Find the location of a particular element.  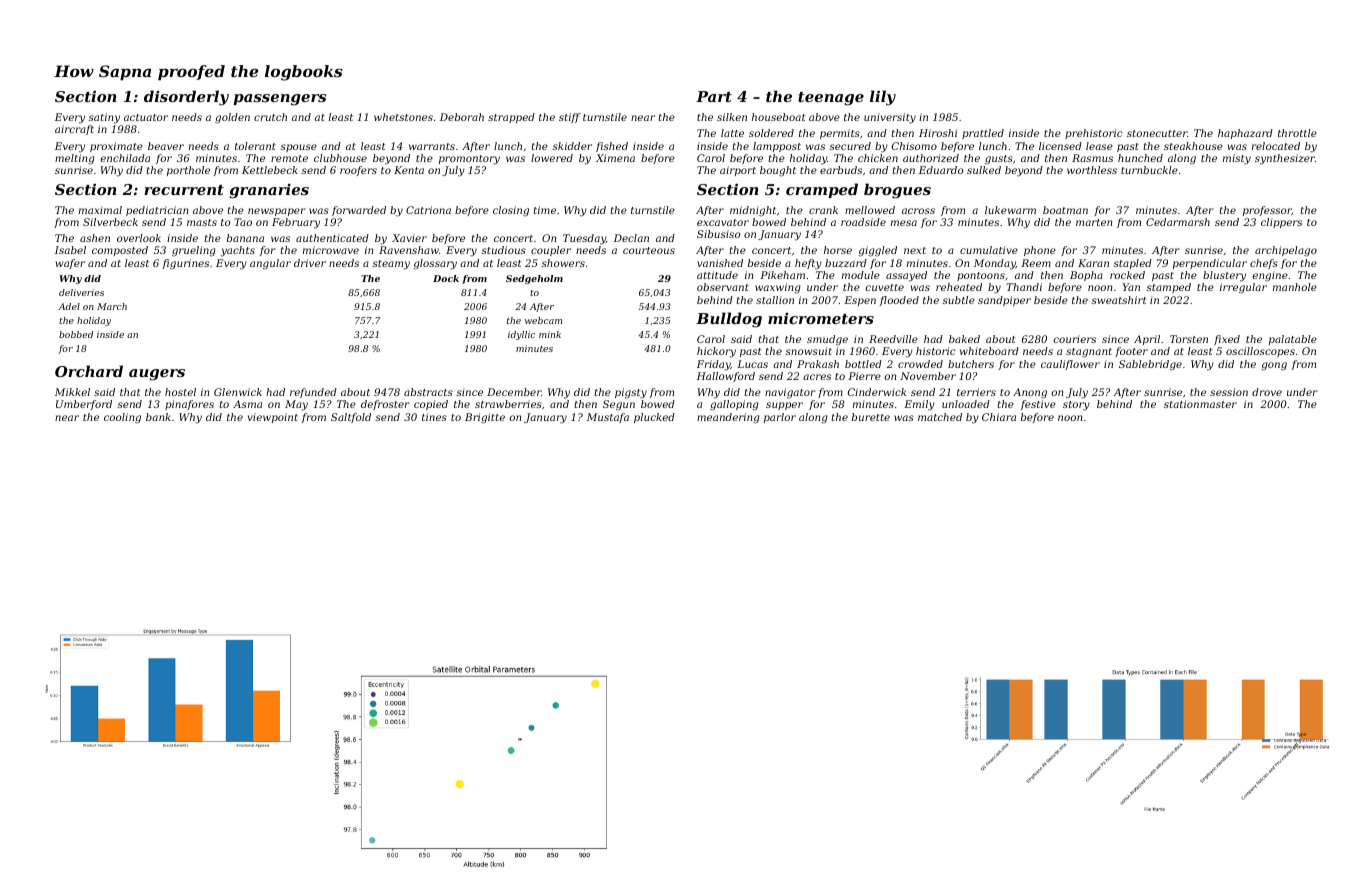

lily is located at coordinates (883, 98).
